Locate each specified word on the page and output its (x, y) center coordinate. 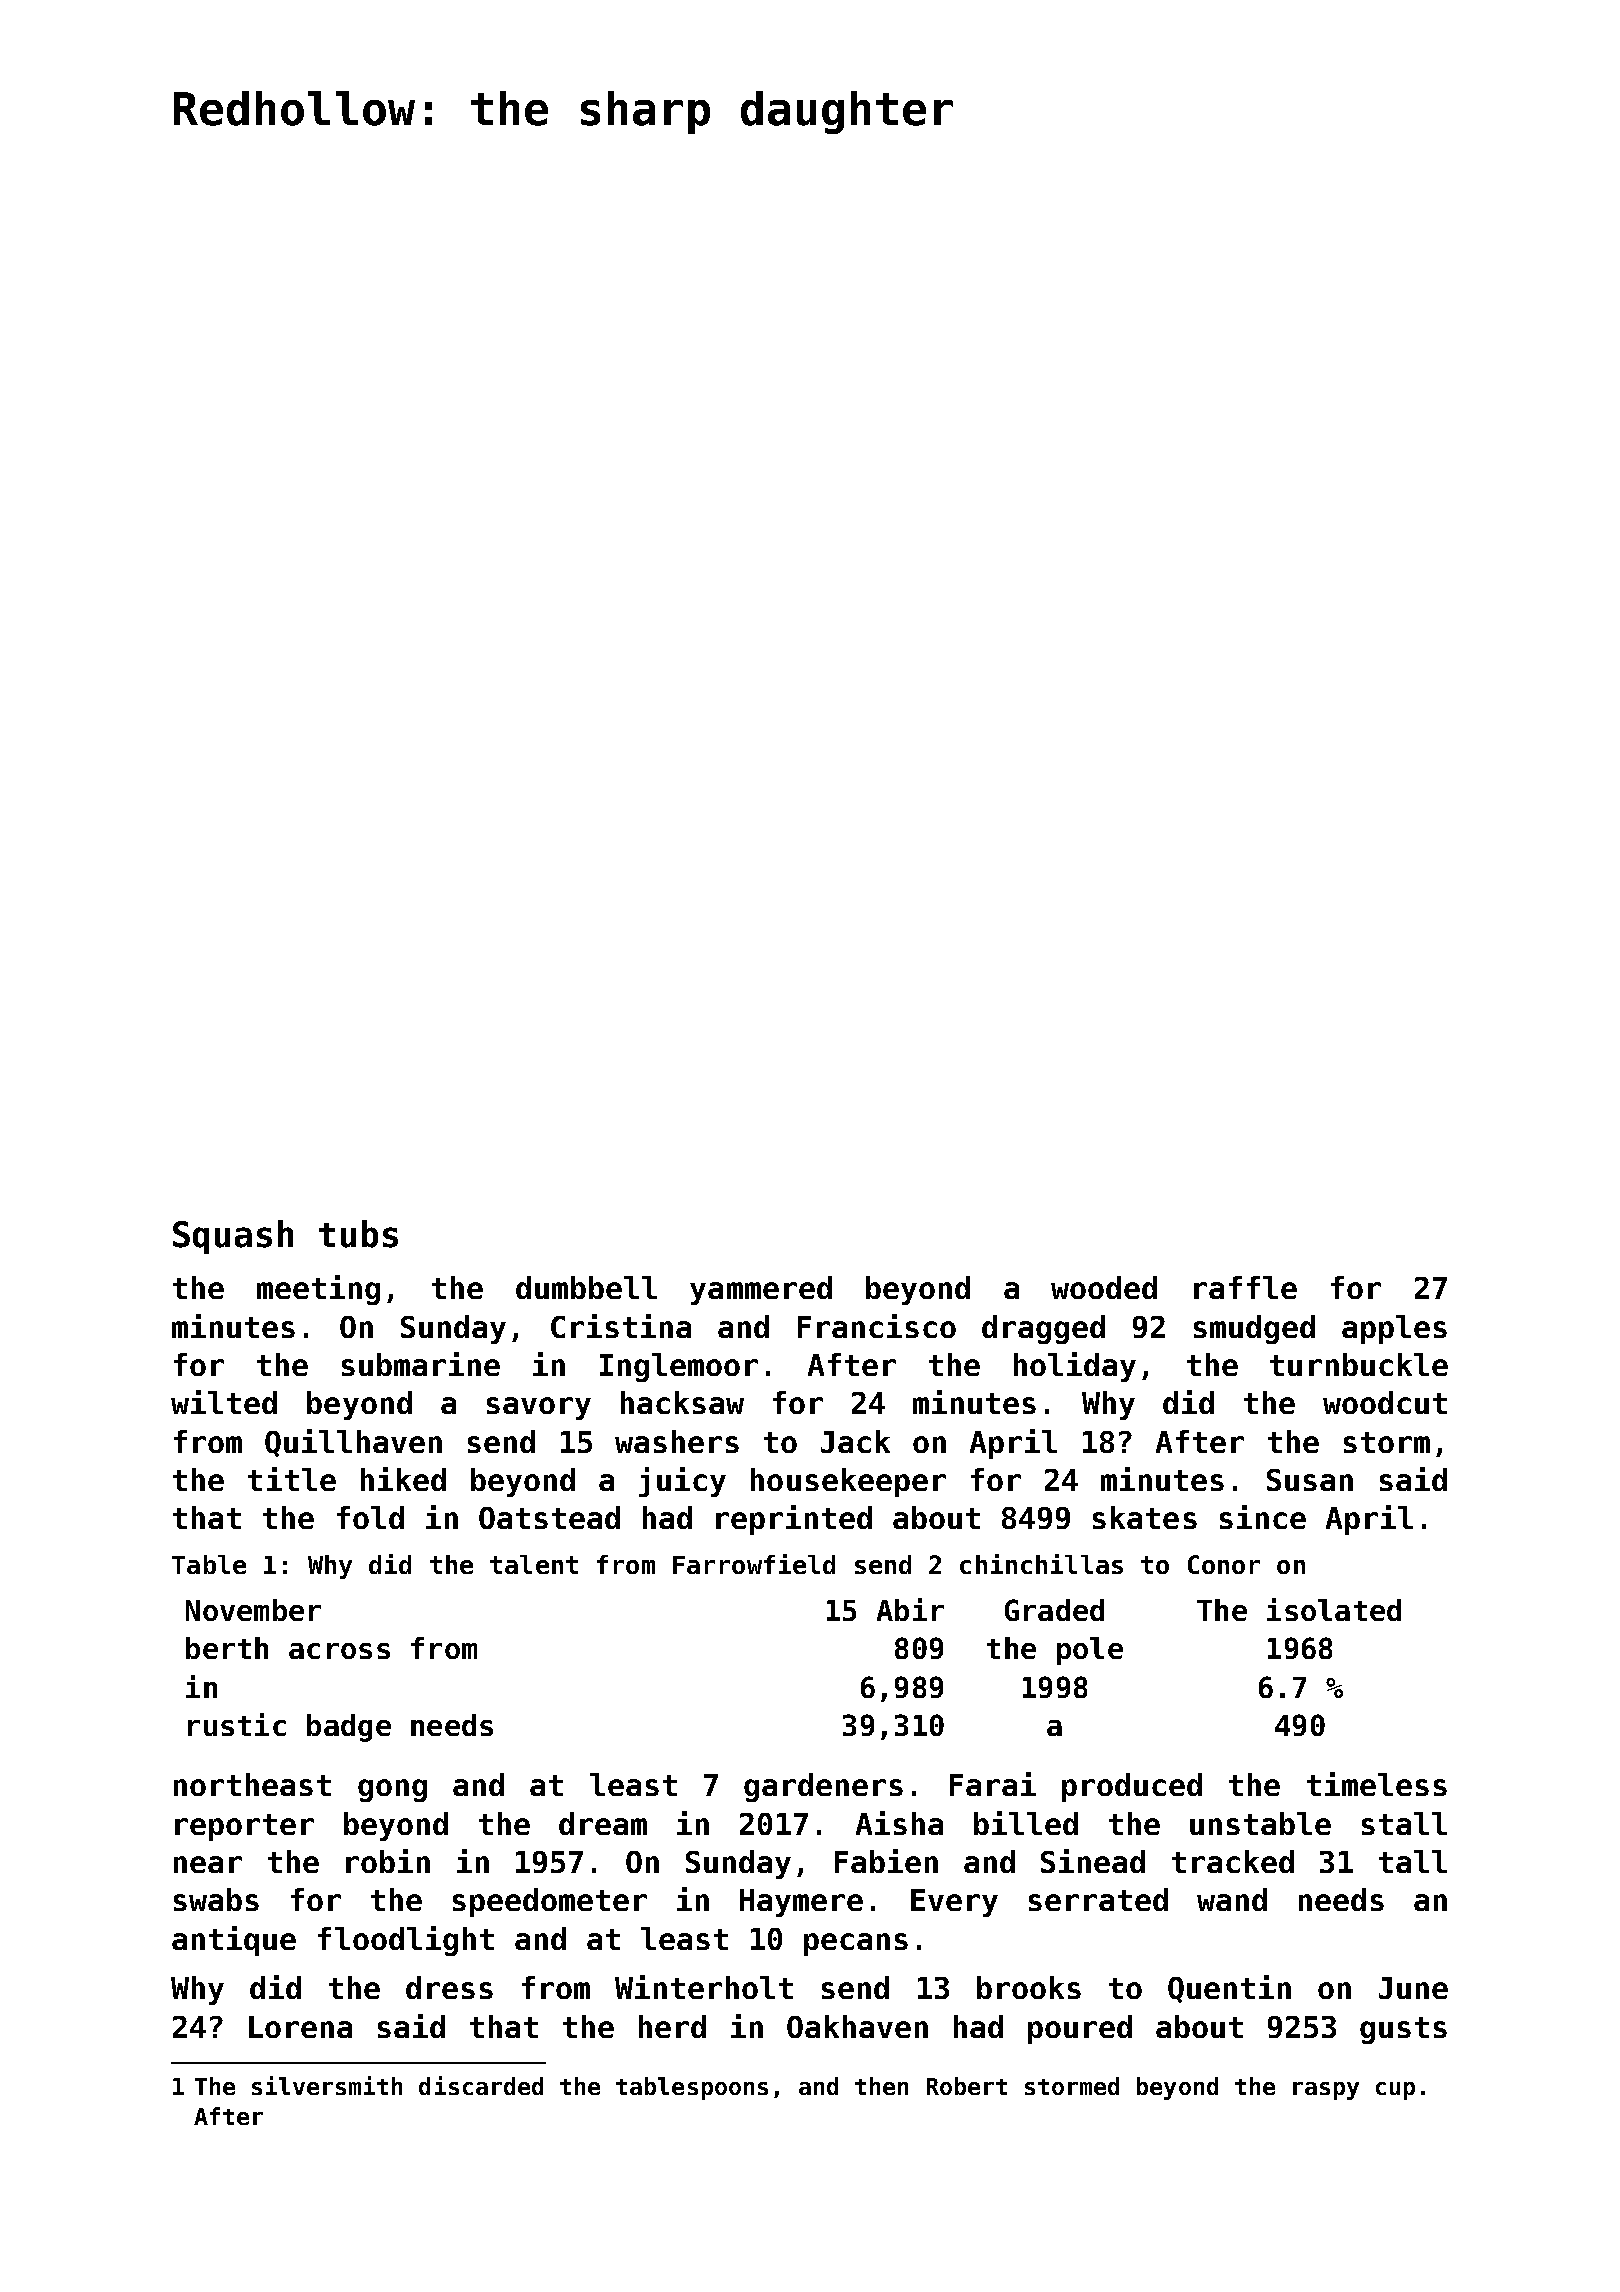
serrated (1098, 1899)
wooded (1104, 1287)
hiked (403, 1479)
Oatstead (549, 1517)
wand (1232, 1899)
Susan (1310, 1480)
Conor (1224, 1564)
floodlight (406, 1941)
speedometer (550, 1902)
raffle (1245, 1287)
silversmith (327, 2085)
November (253, 1610)
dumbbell (586, 1287)
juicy (682, 1482)
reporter (244, 1827)
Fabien (886, 1861)
